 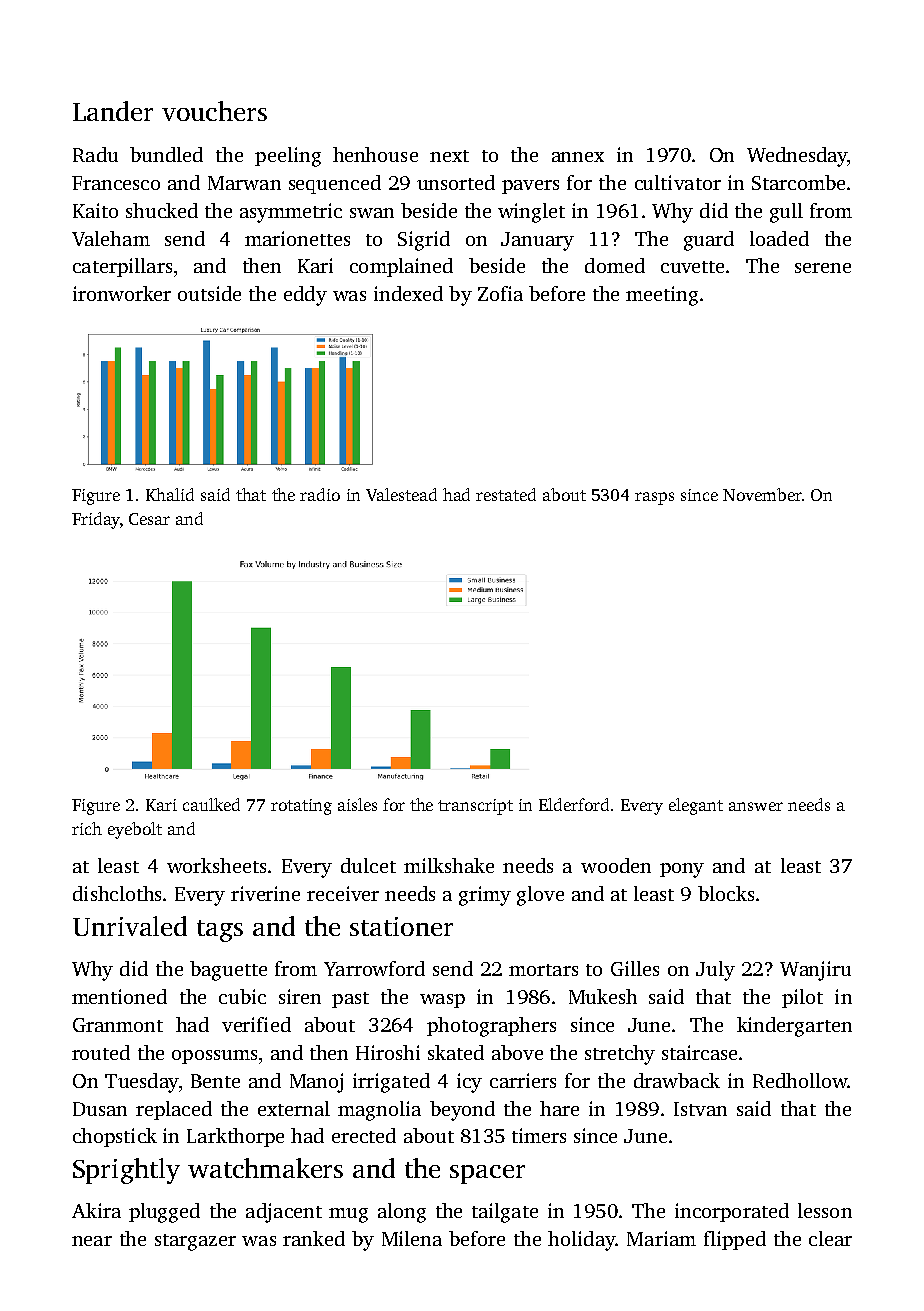 What do you see at coordinates (408, 293) in the screenshot?
I see `indexed` at bounding box center [408, 293].
